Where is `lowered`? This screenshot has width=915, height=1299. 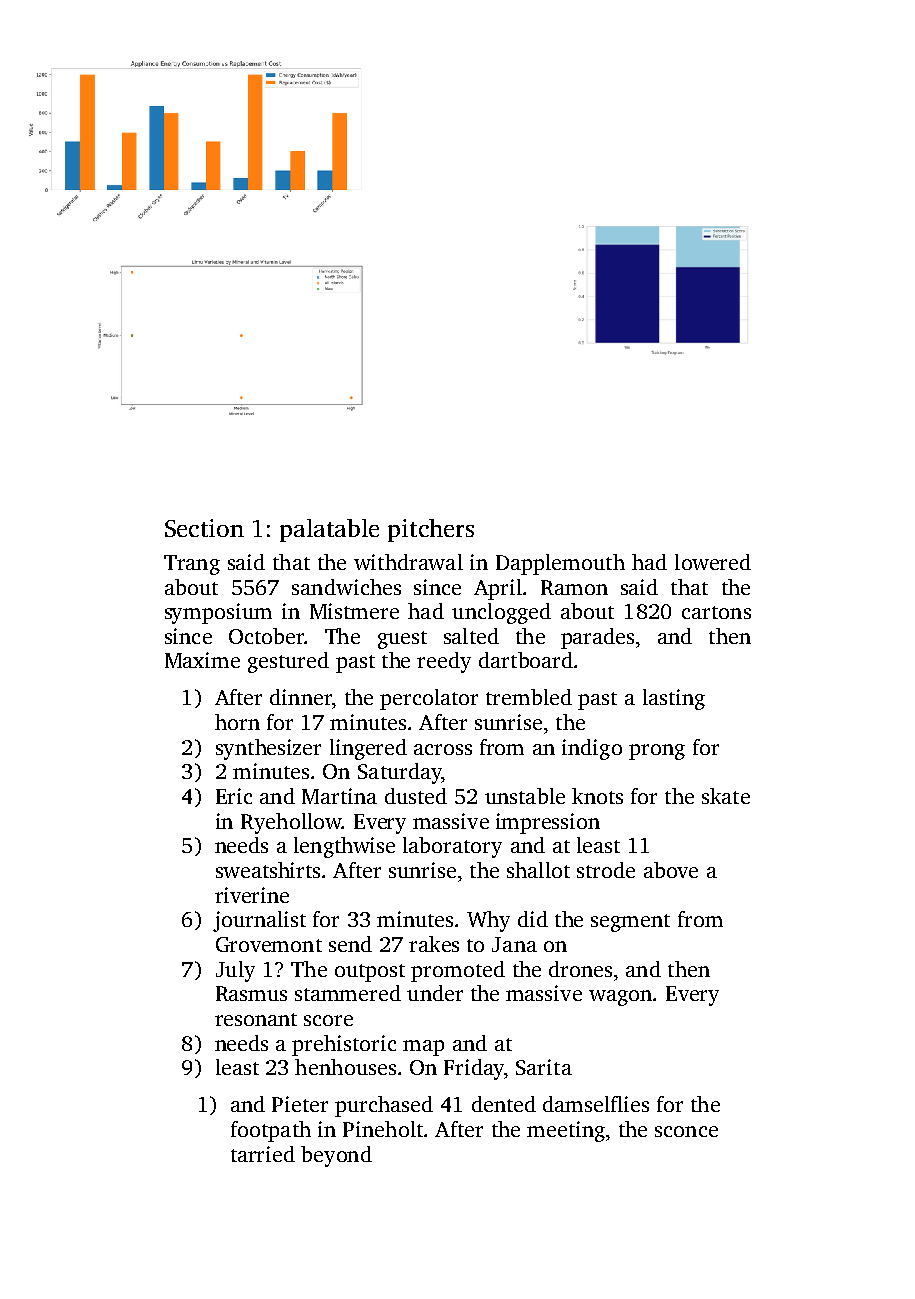
lowered is located at coordinates (713, 562).
